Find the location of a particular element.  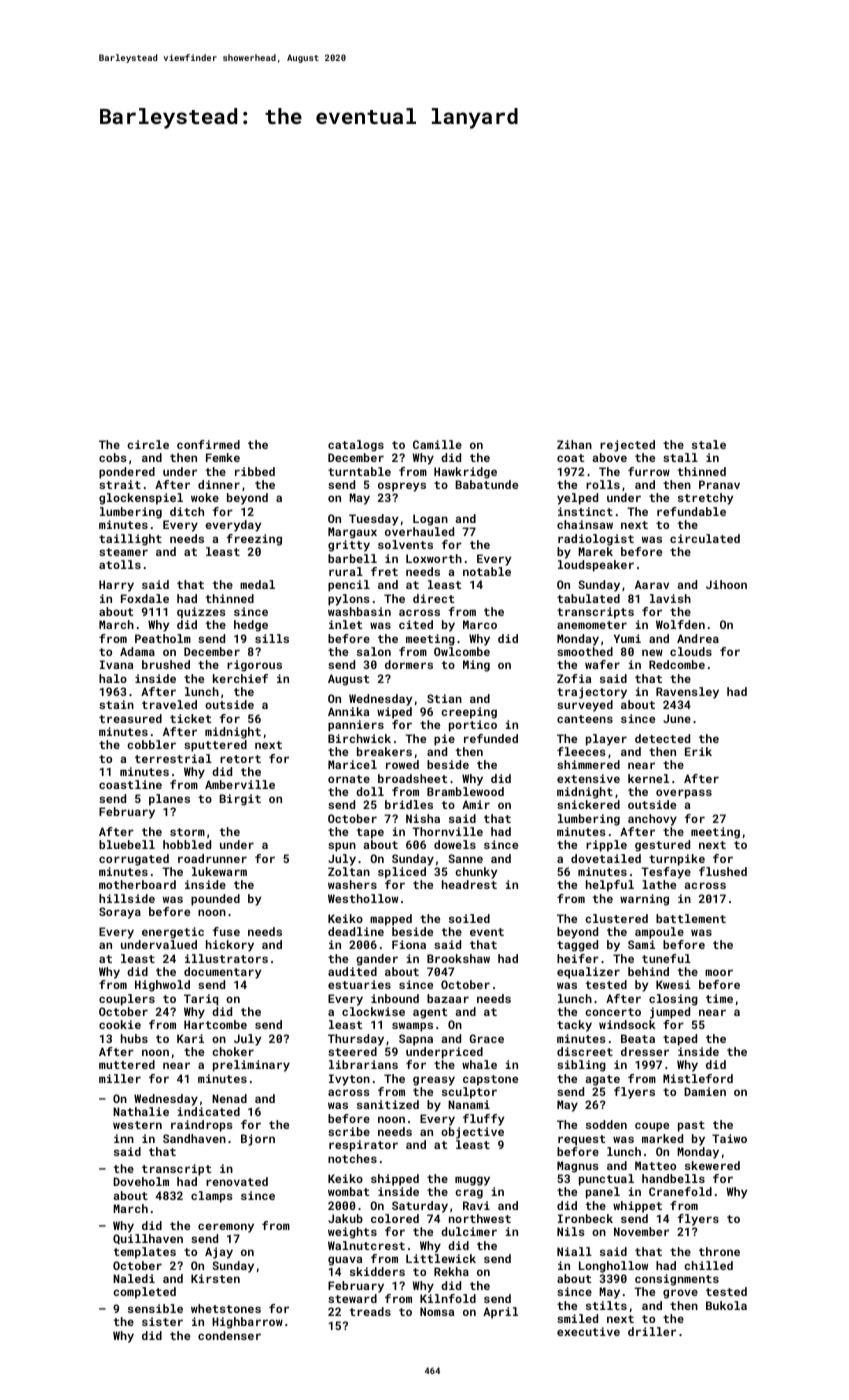

Ivana is located at coordinates (116, 664).
